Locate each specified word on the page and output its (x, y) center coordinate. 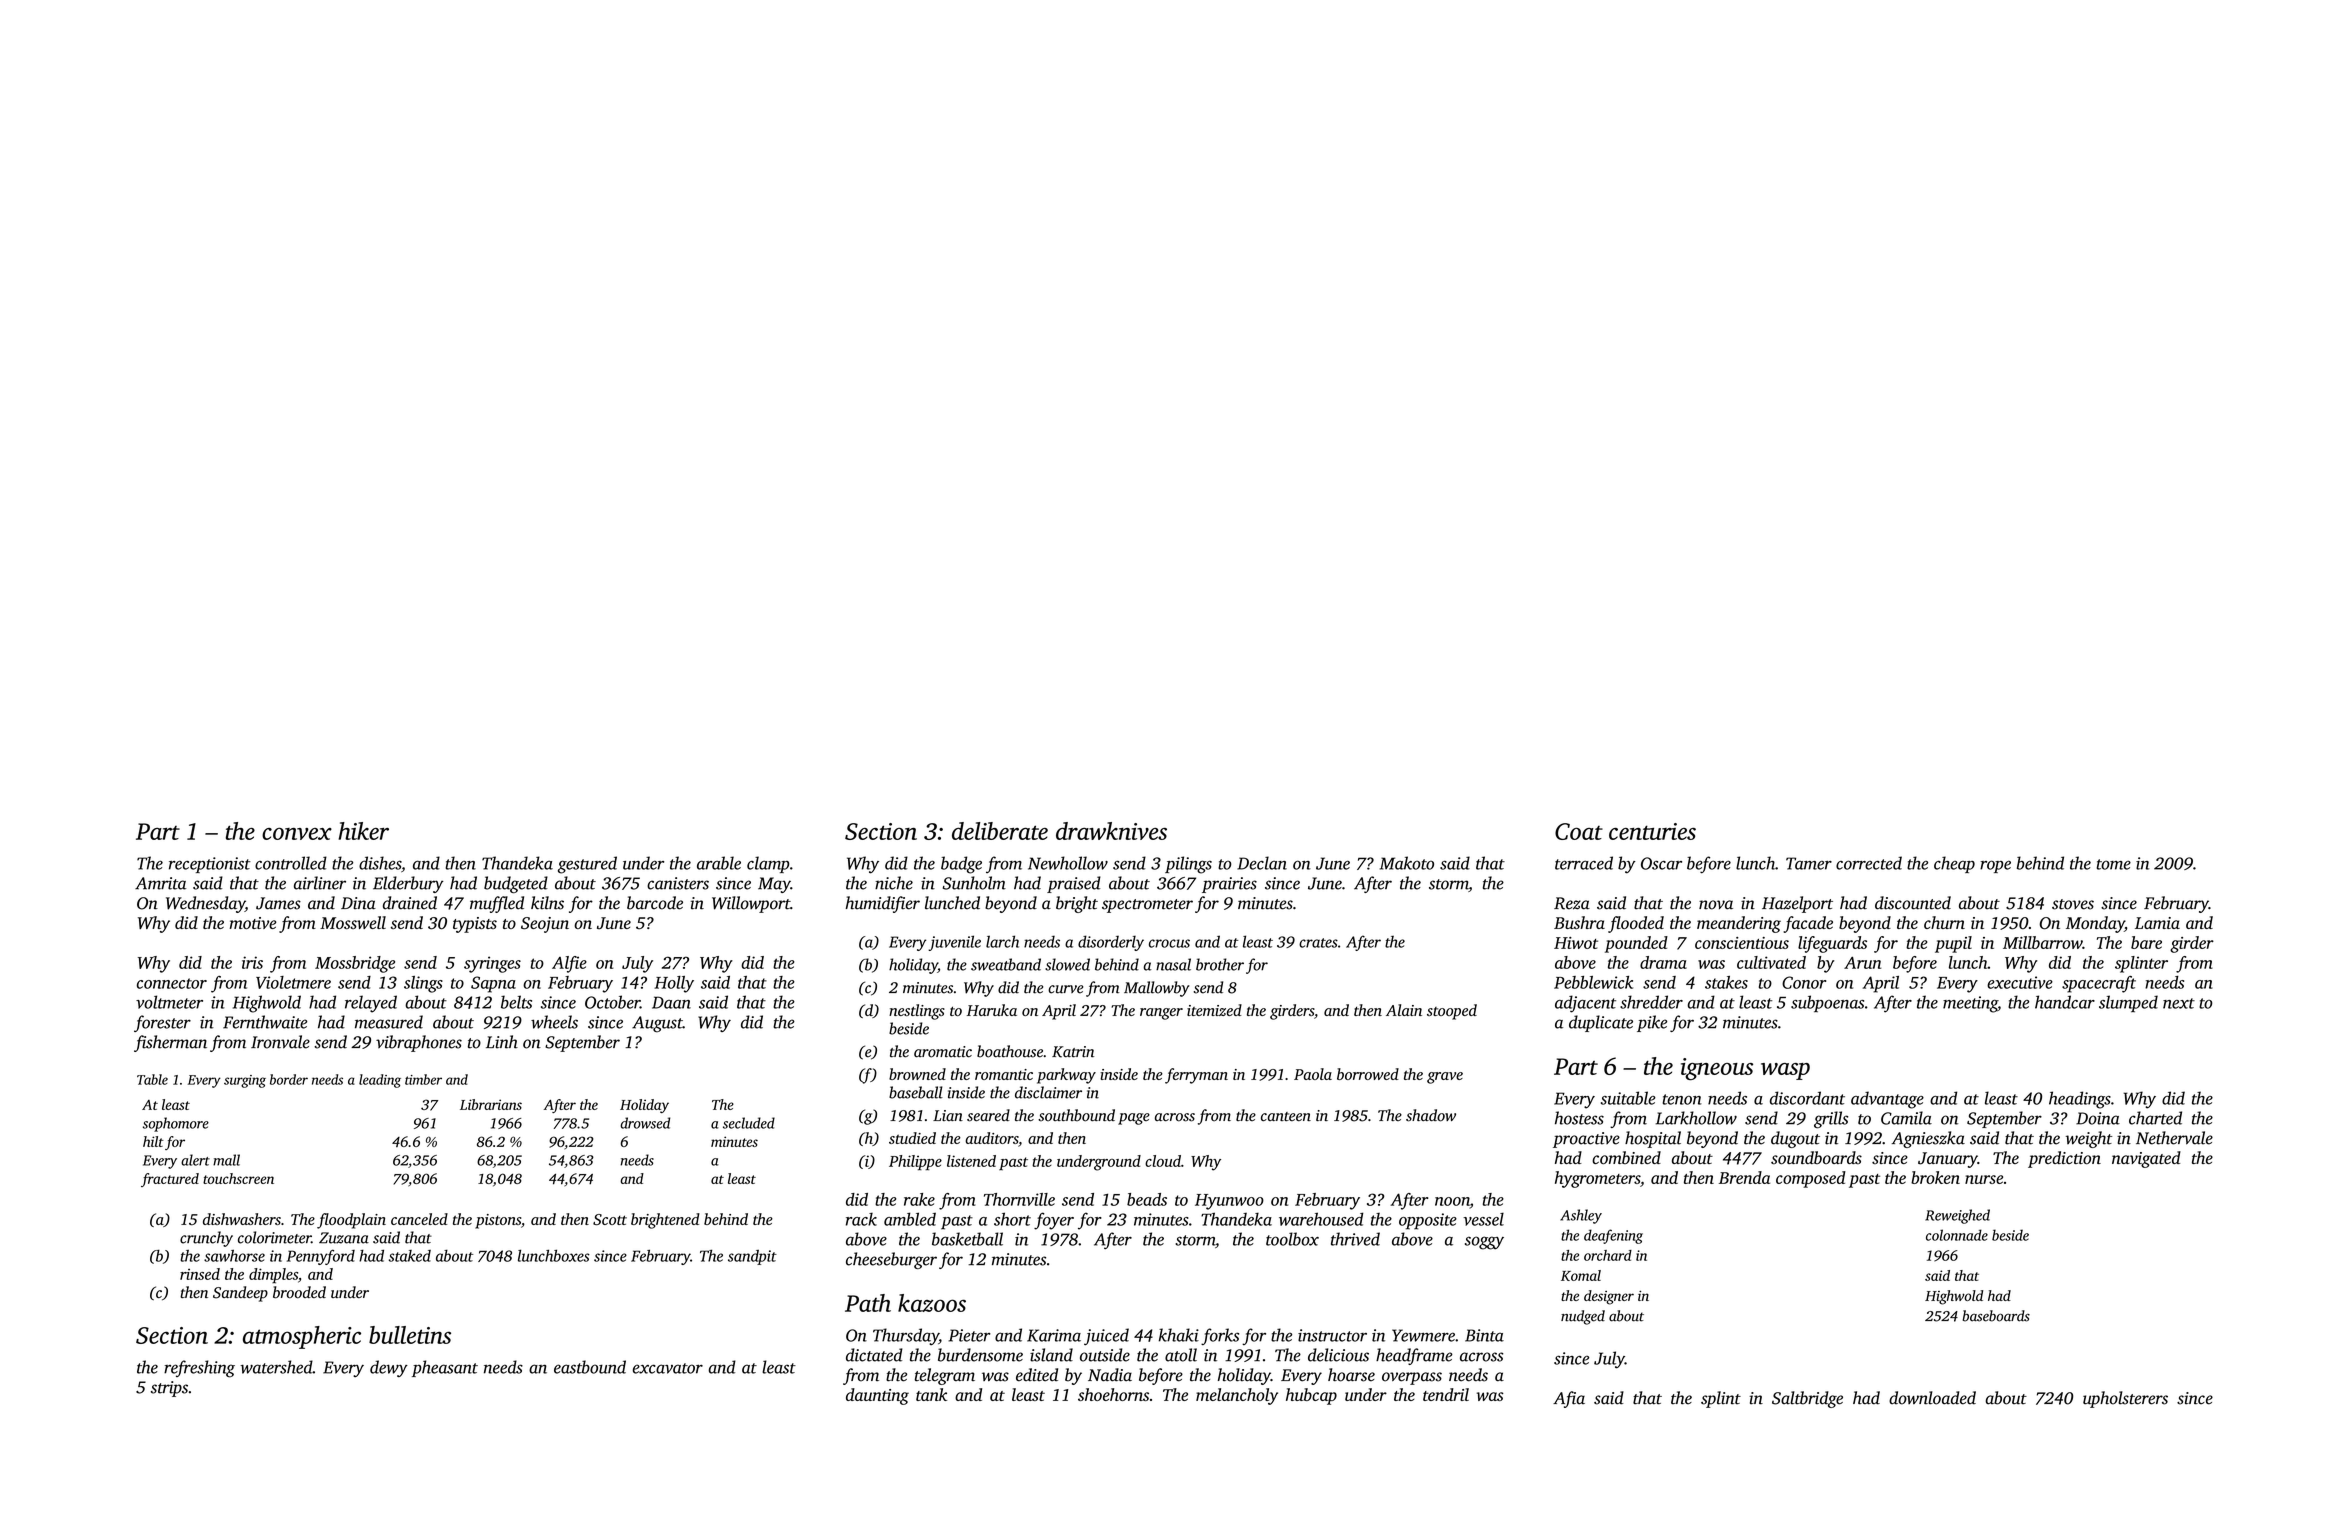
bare (2146, 942)
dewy (389, 1368)
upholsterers (2125, 1399)
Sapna (493, 984)
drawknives (1111, 831)
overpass (1412, 1378)
